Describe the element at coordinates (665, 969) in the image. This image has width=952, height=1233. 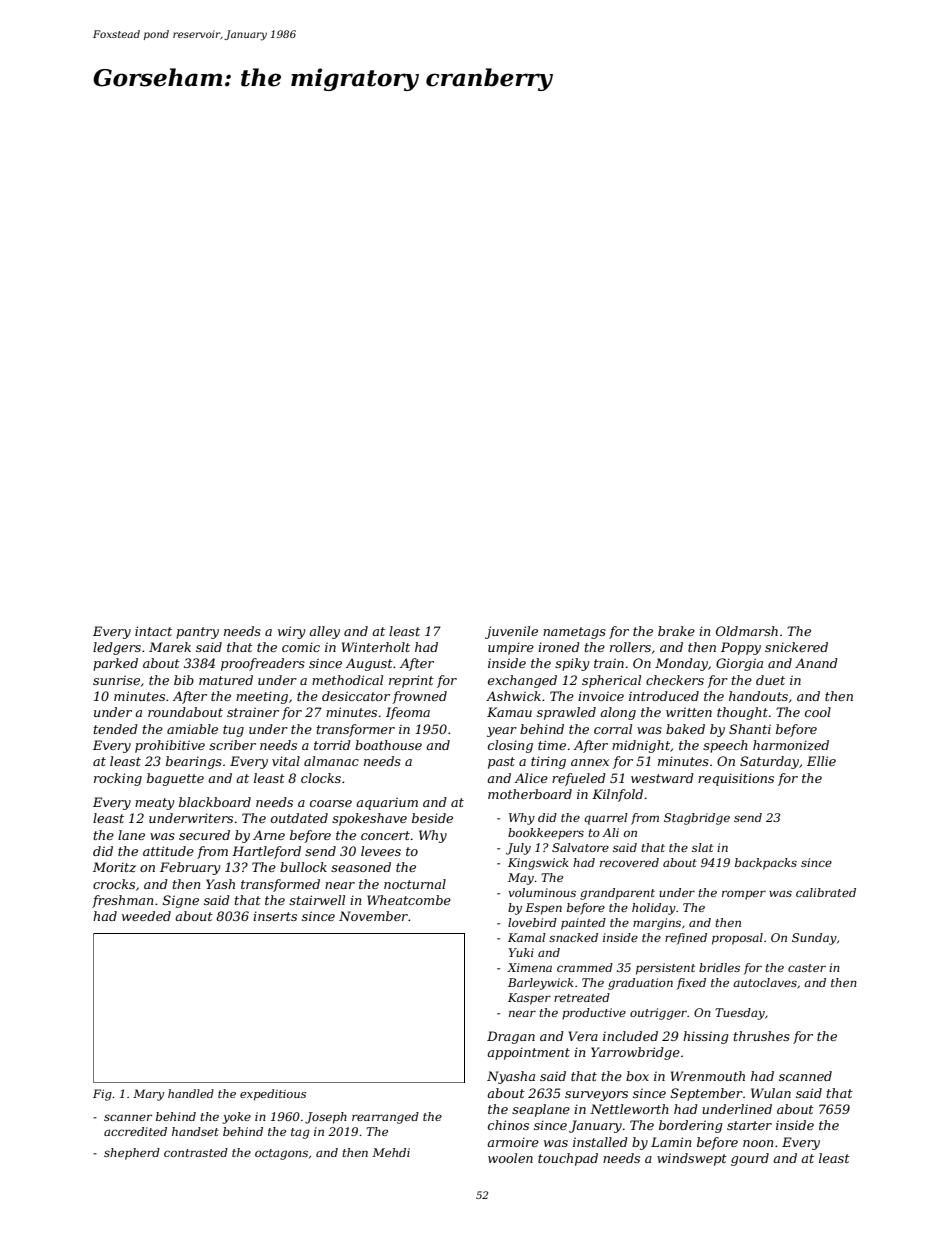
I see `persistent` at that location.
